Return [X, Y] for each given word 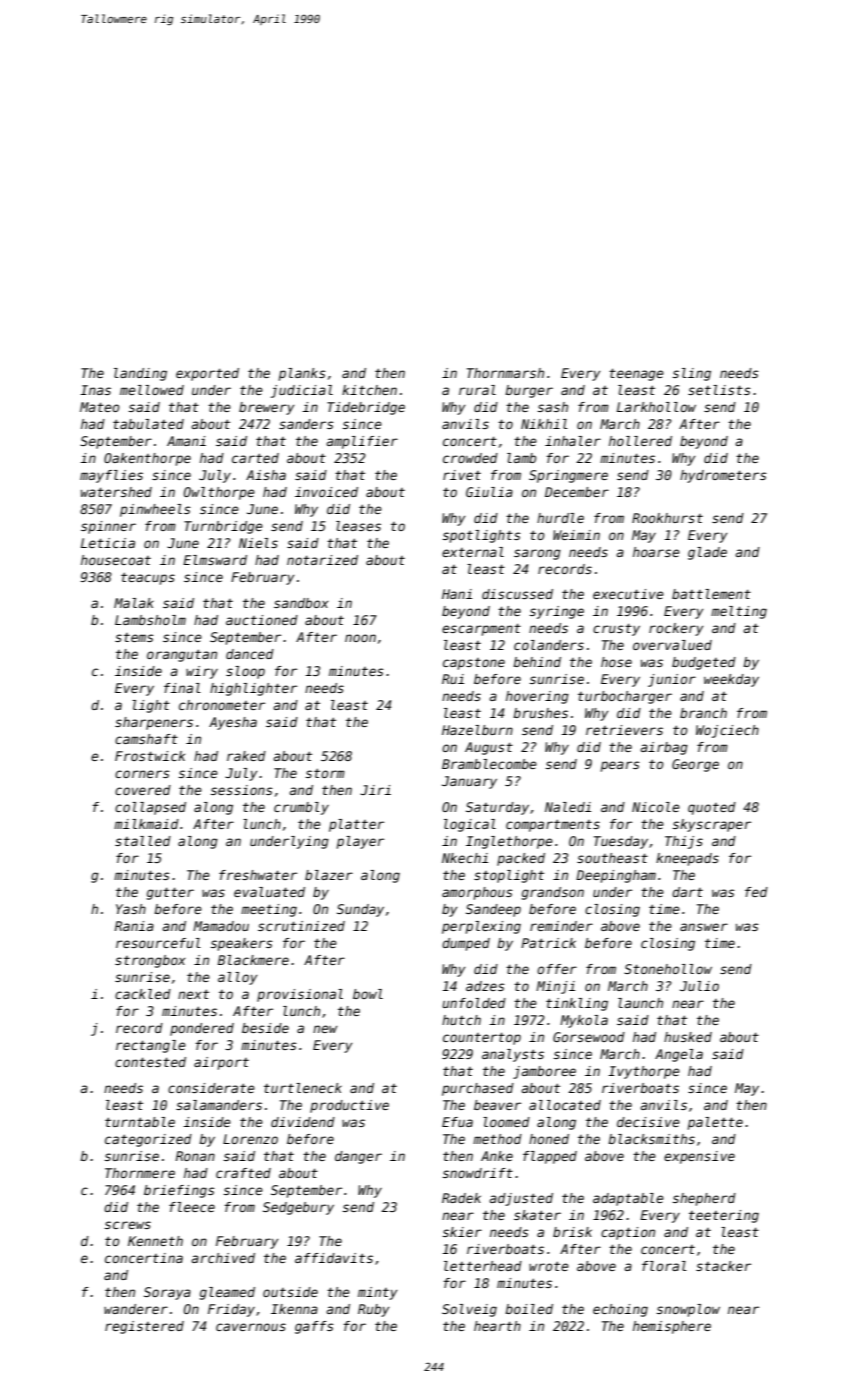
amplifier [362, 442]
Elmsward [215, 560]
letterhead [483, 1266]
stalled [143, 841]
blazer [329, 875]
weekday [731, 680]
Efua [457, 1122]
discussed [517, 594]
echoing [620, 1310]
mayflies [111, 476]
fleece [192, 1207]
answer [704, 927]
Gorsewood [589, 1037]
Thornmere [140, 1173]
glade [707, 553]
